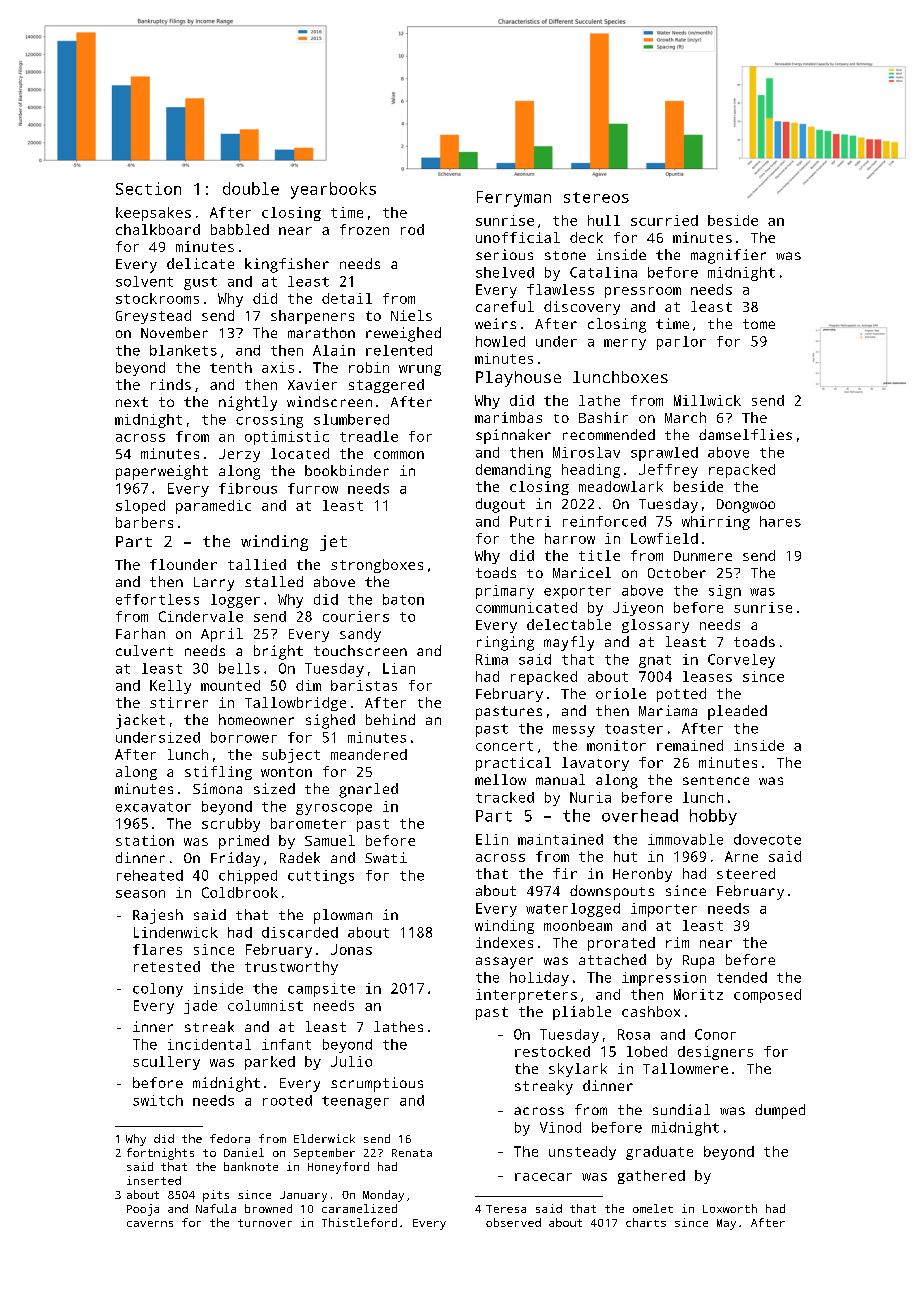 This screenshot has height=1308, width=924. What do you see at coordinates (664, 220) in the screenshot?
I see `scurried` at bounding box center [664, 220].
